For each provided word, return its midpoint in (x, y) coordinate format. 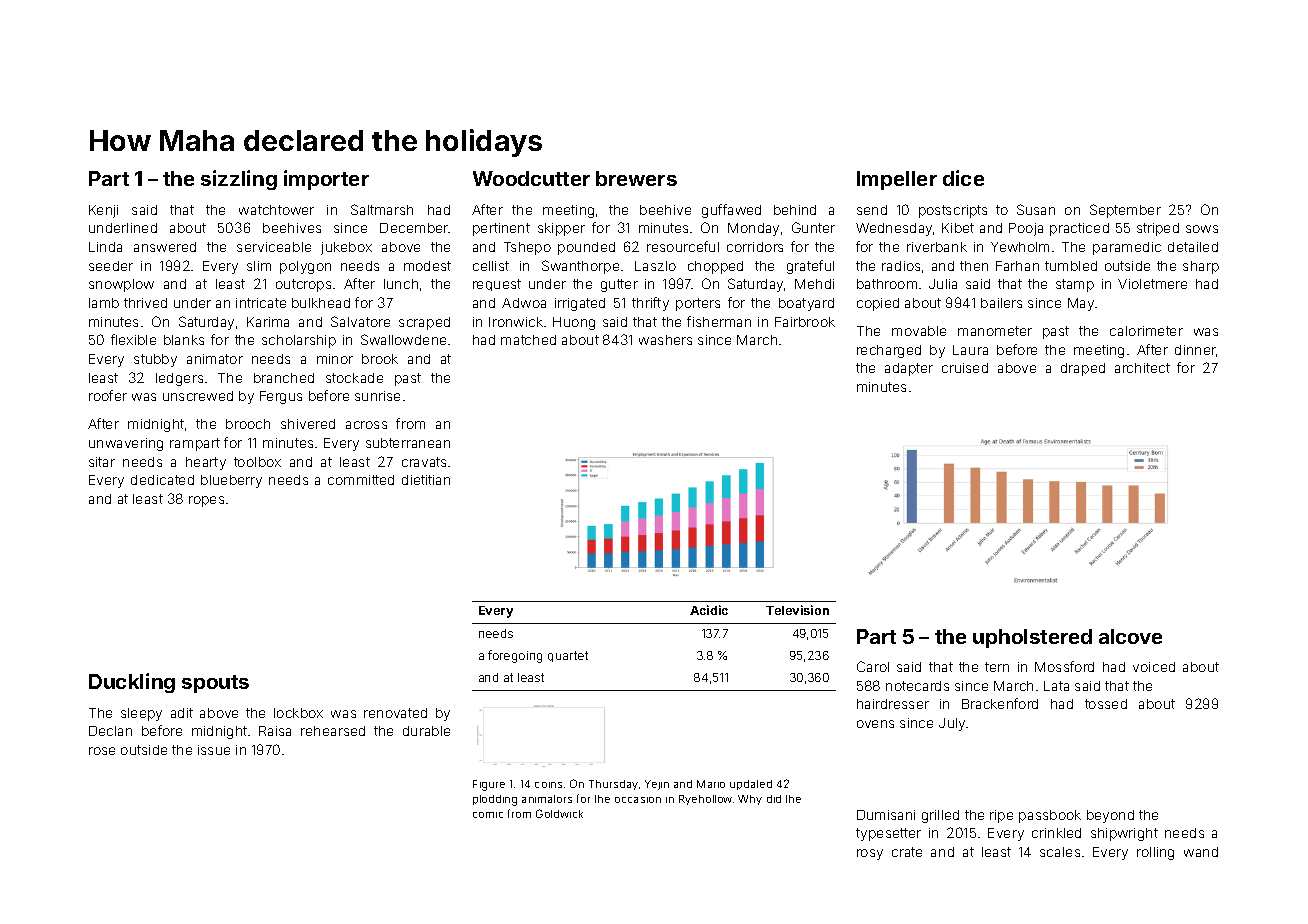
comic (488, 815)
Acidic (709, 610)
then (974, 266)
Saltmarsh (382, 209)
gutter (619, 285)
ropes (206, 501)
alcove (1130, 636)
